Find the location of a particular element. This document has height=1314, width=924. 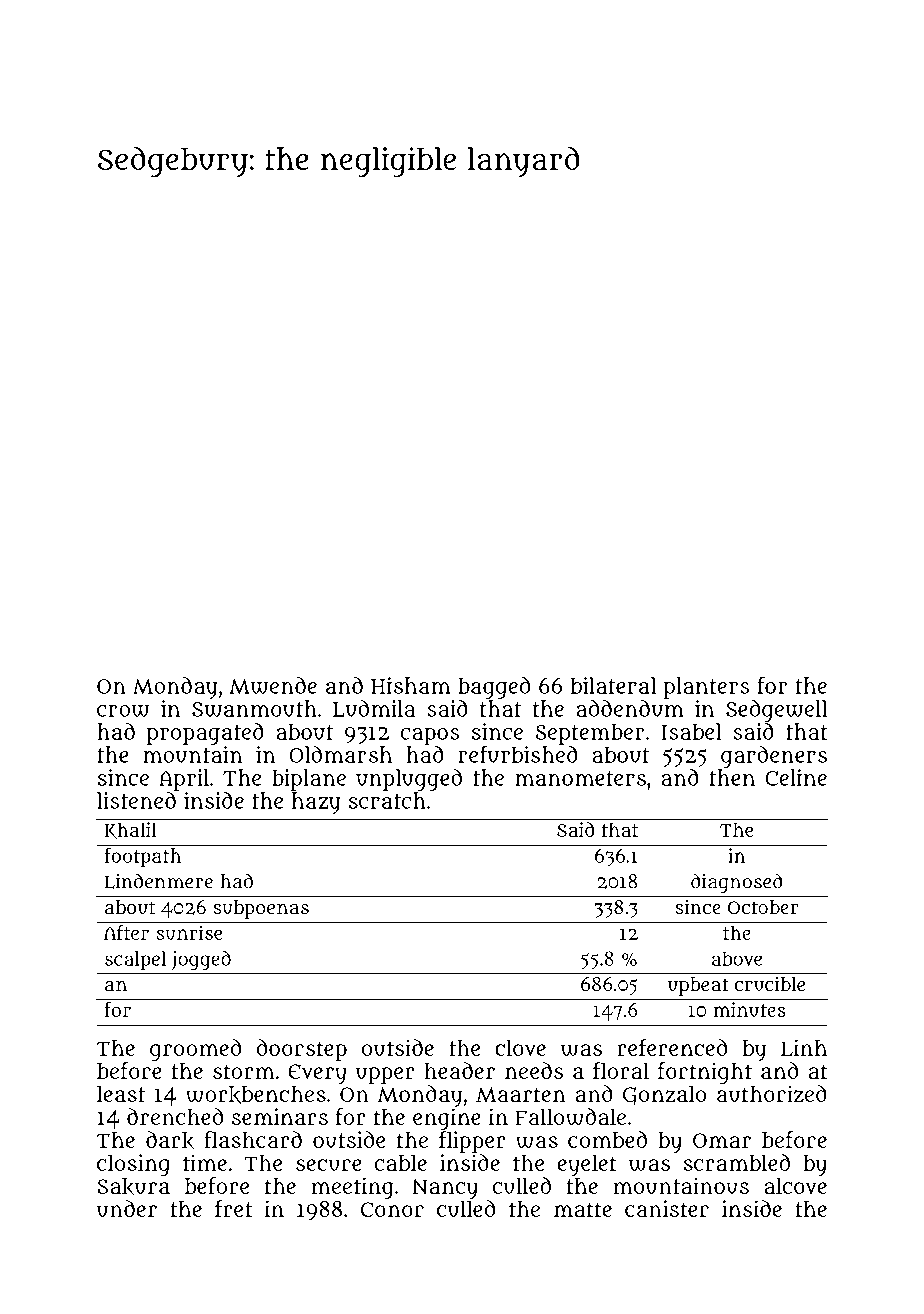

capos is located at coordinates (430, 736).
